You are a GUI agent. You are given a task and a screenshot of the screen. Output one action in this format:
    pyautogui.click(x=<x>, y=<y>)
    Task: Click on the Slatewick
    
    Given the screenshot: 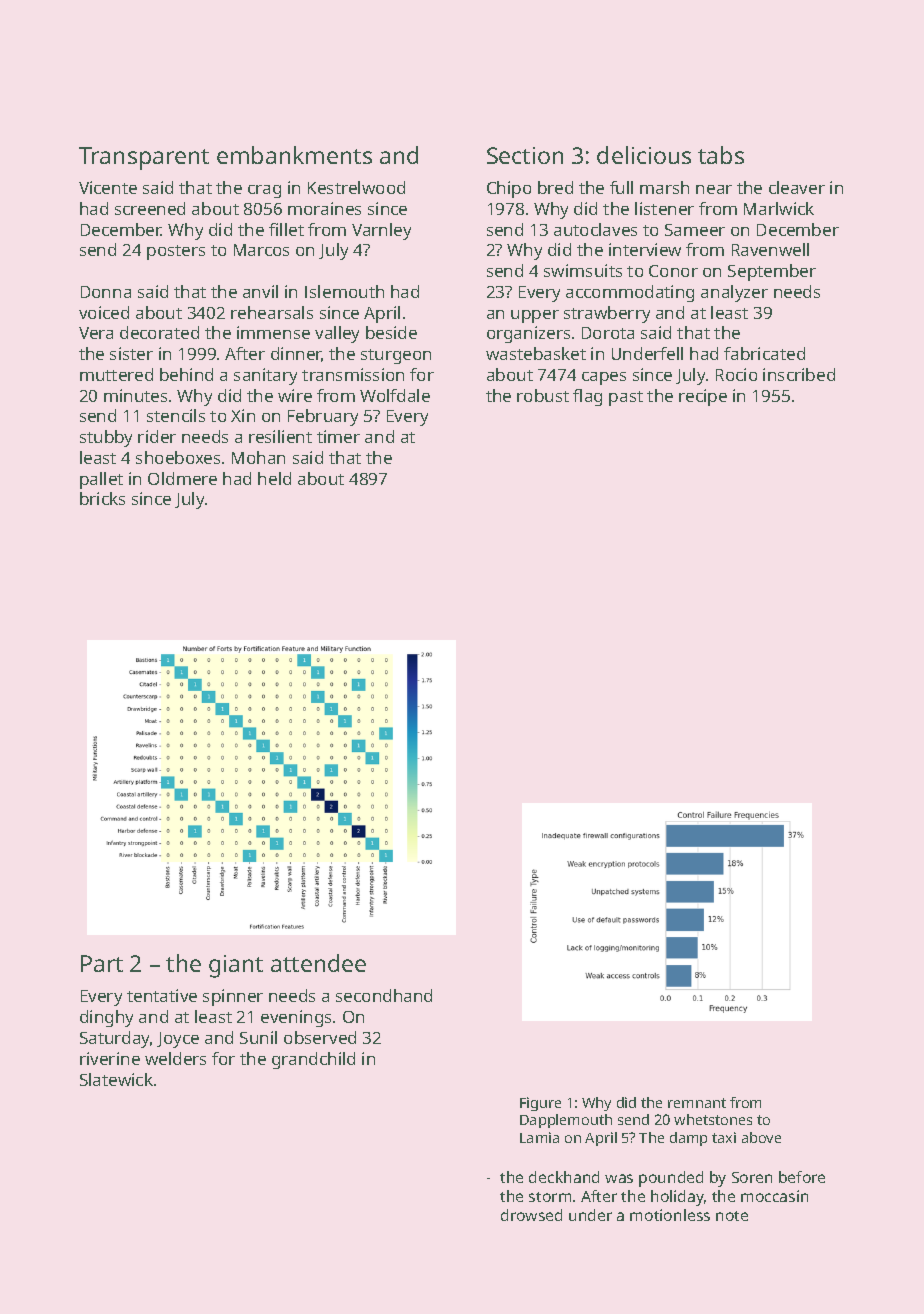 What is the action you would take?
    pyautogui.click(x=116, y=1079)
